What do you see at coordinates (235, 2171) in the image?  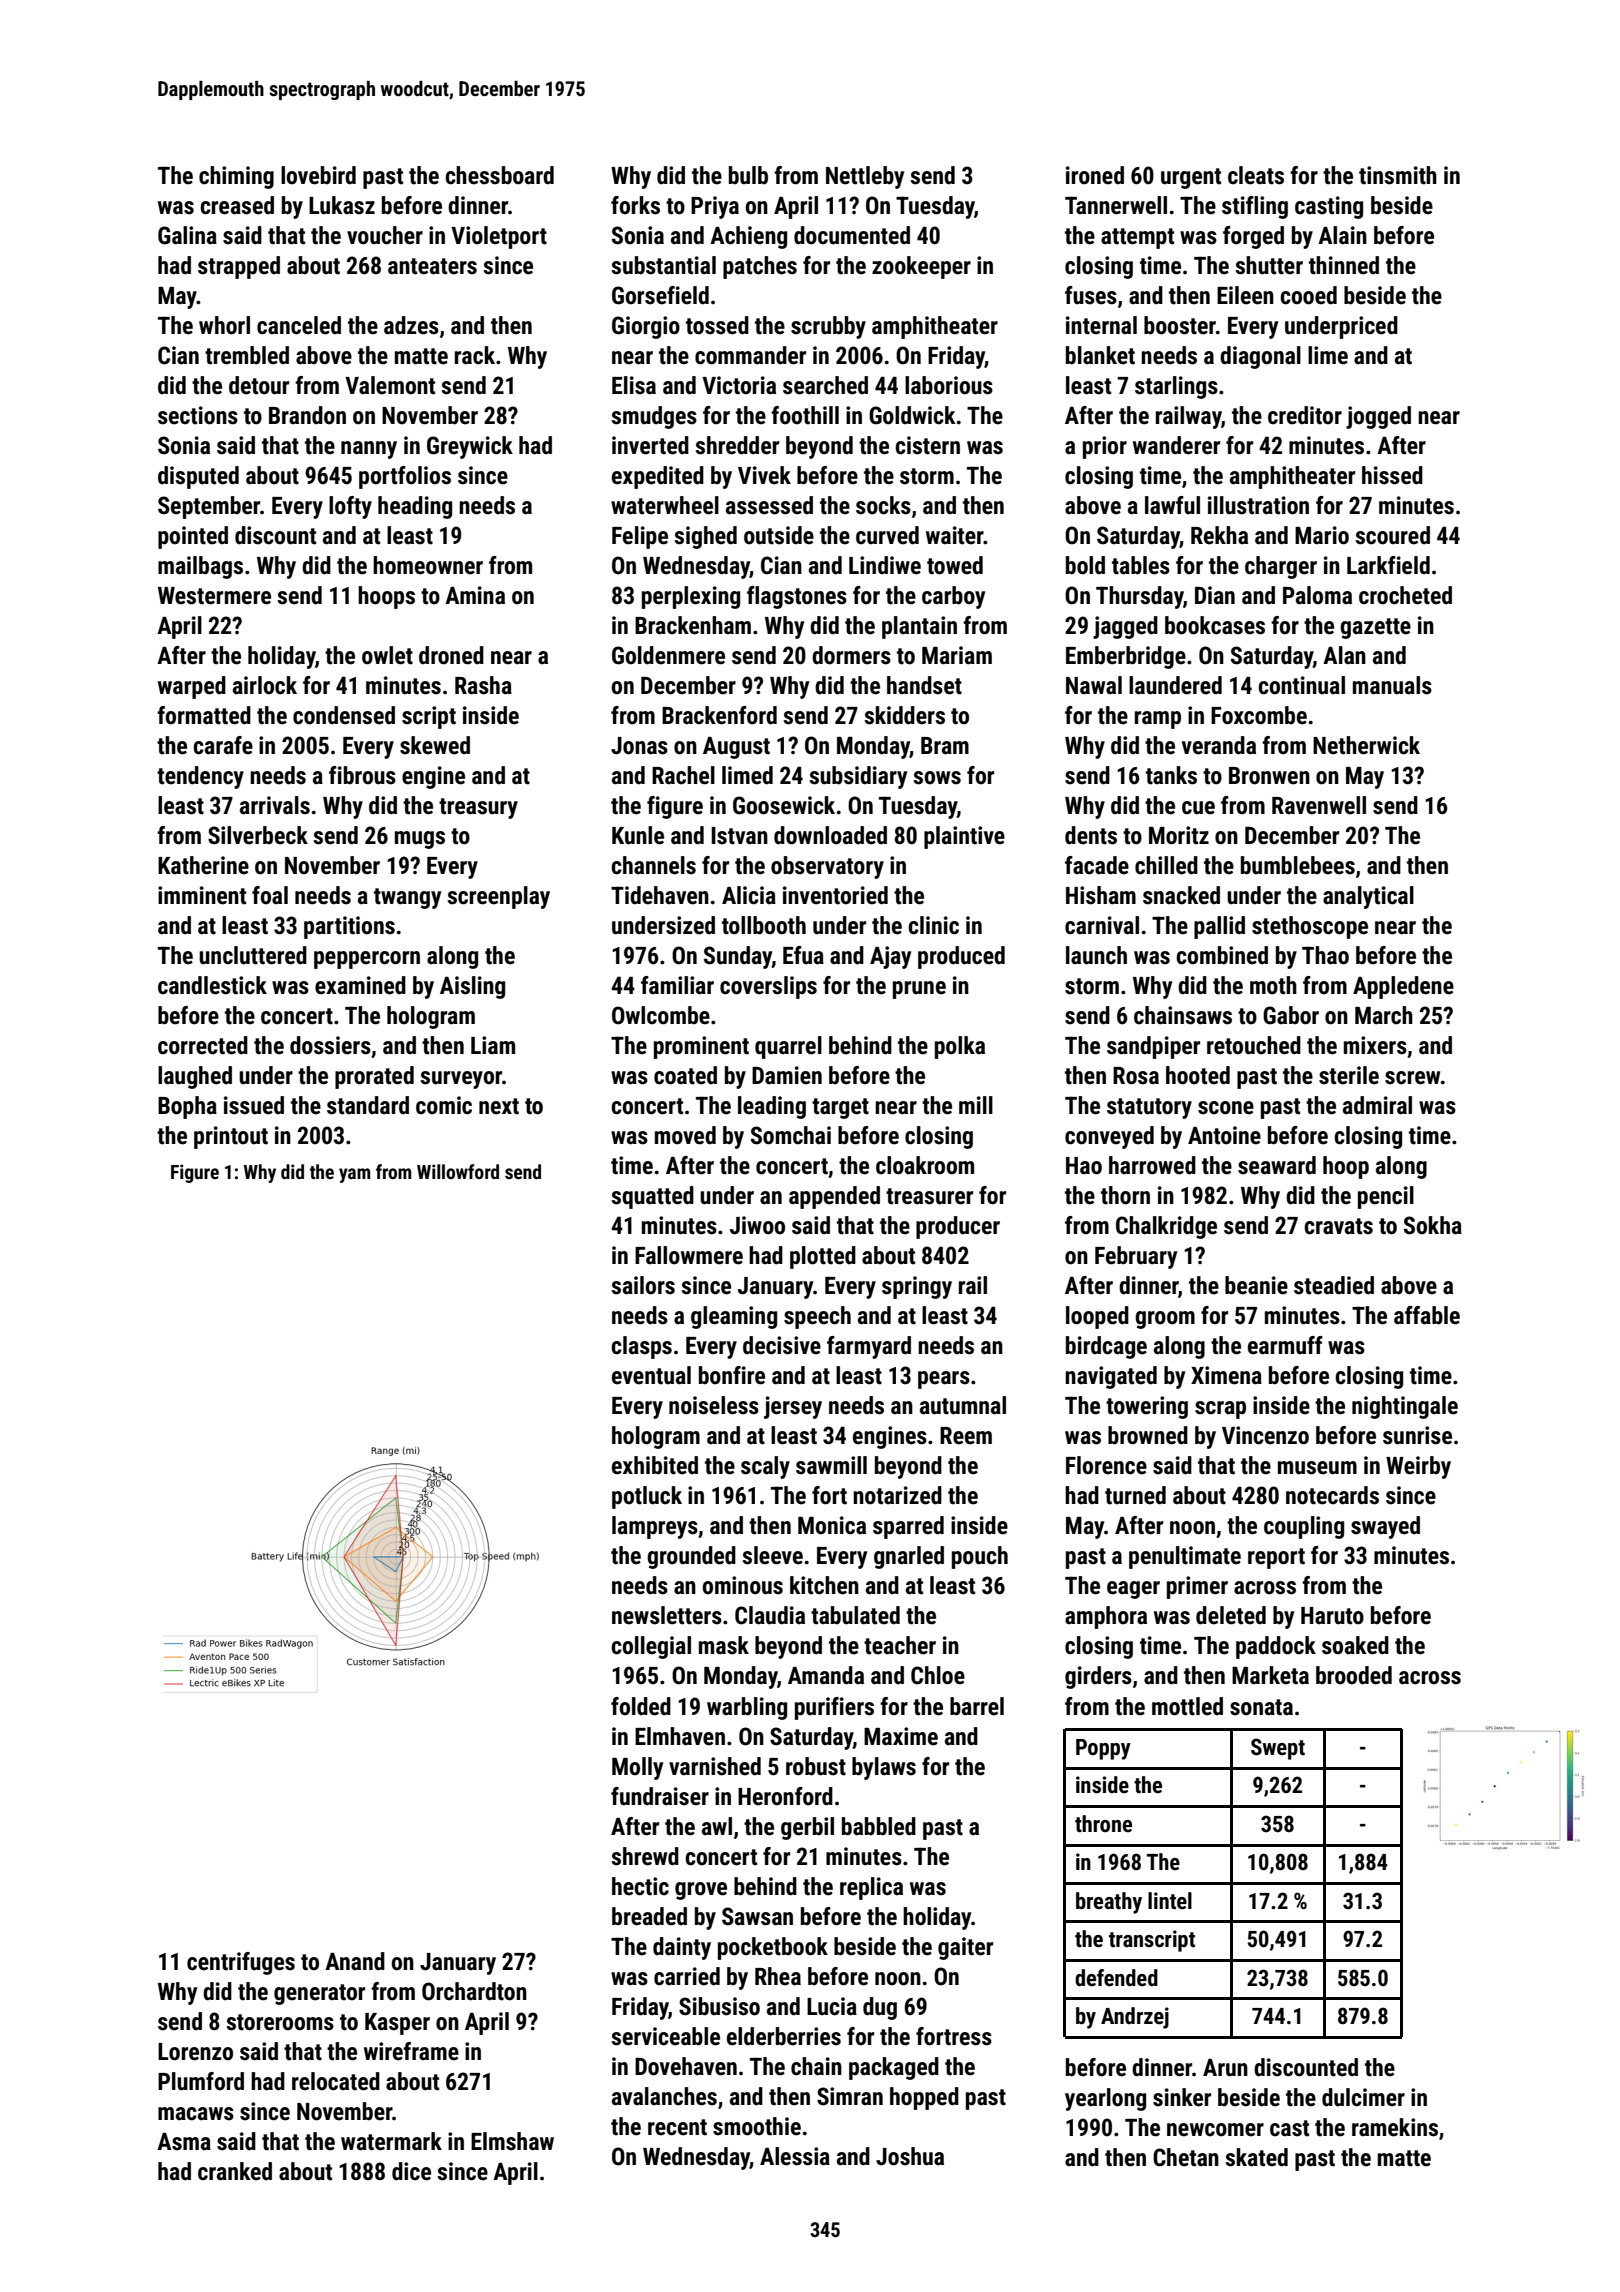 I see `cranked` at bounding box center [235, 2171].
